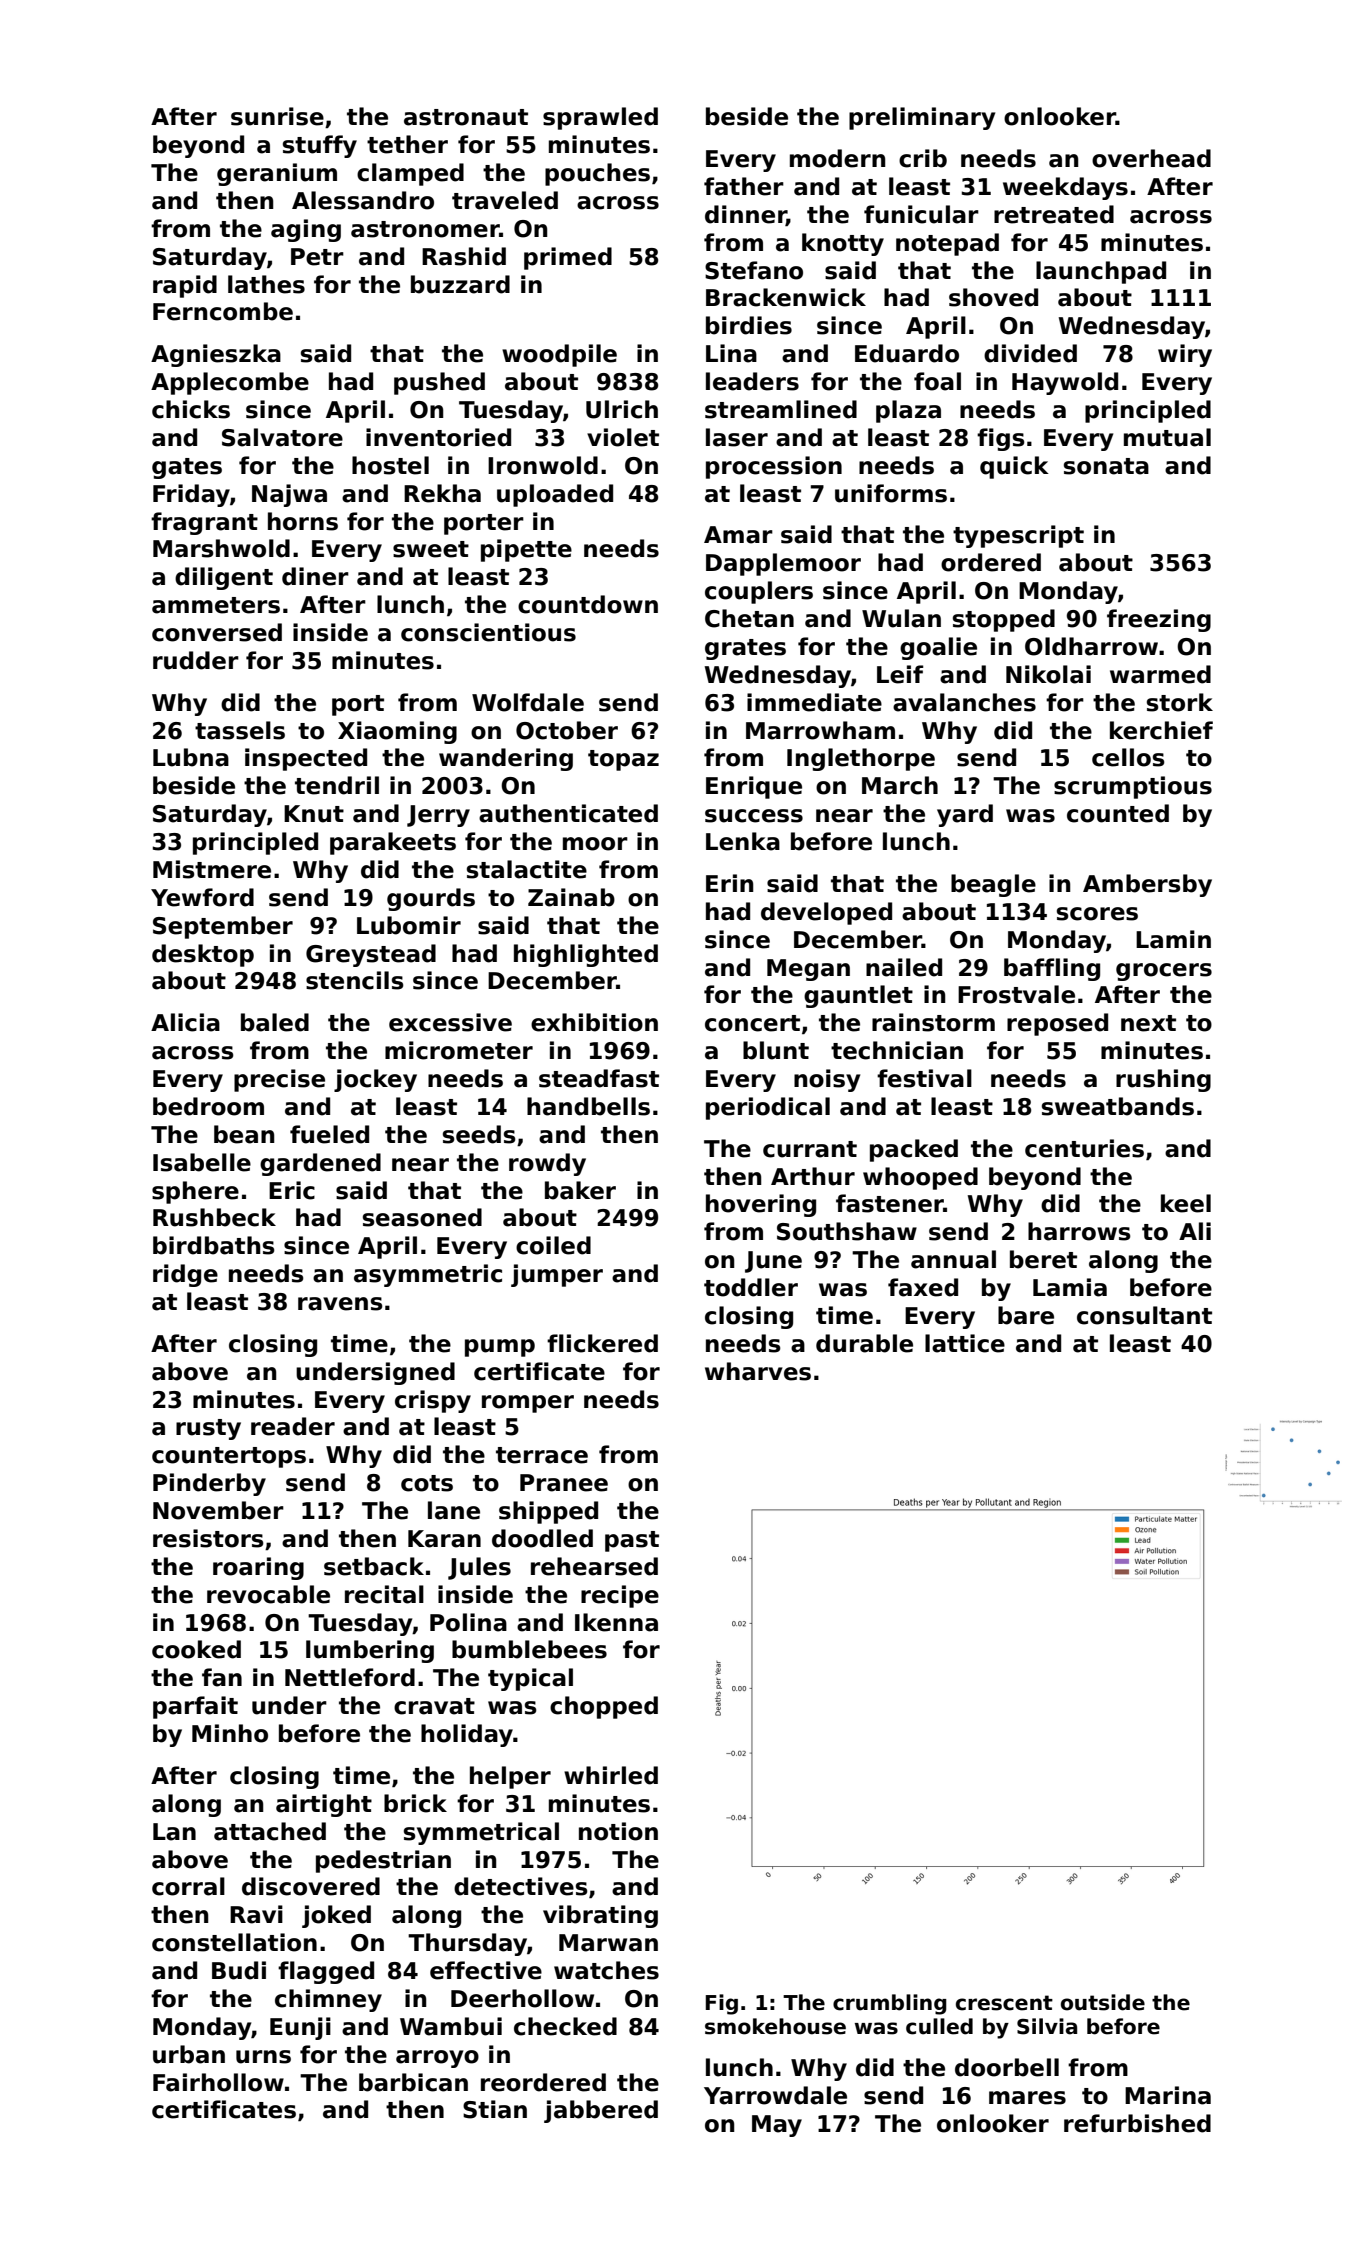 This screenshot has height=2247, width=1364. What do you see at coordinates (1106, 466) in the screenshot?
I see `sonata` at bounding box center [1106, 466].
